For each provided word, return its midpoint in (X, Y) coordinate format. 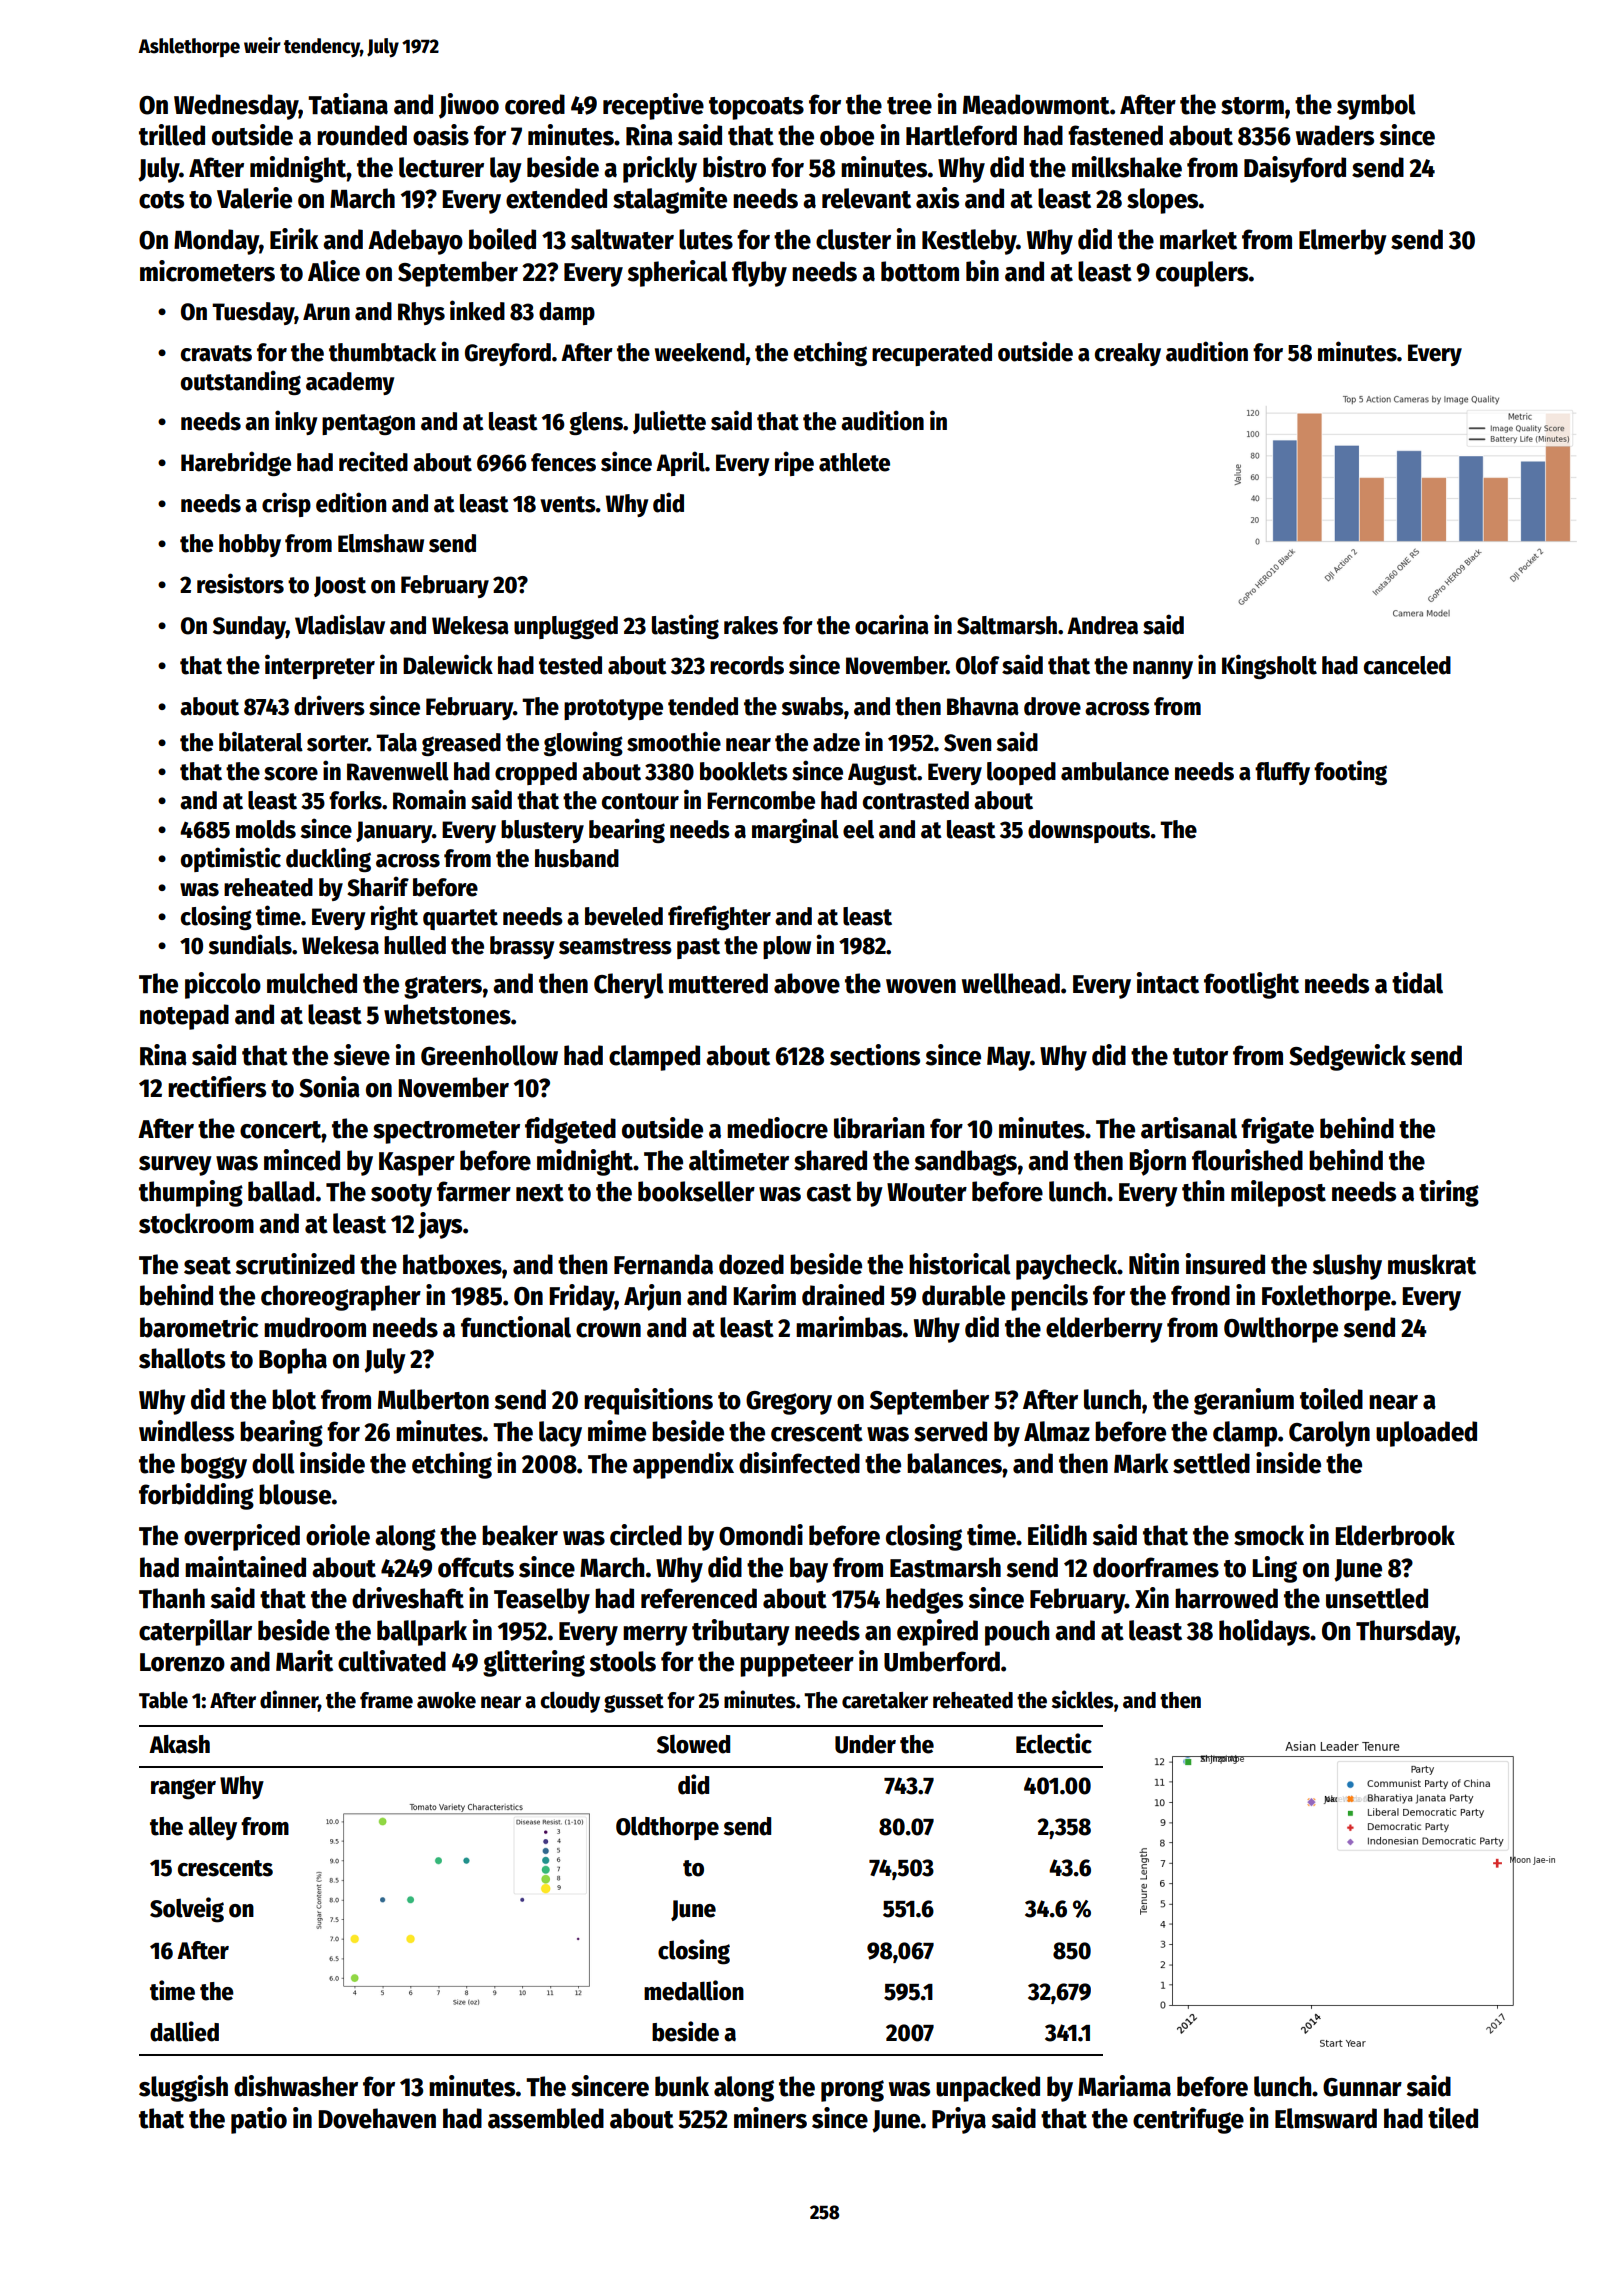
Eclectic (1054, 1743)
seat (207, 1266)
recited (373, 461)
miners (770, 2118)
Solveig (187, 1910)
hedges (924, 1601)
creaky (1128, 354)
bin (982, 271)
